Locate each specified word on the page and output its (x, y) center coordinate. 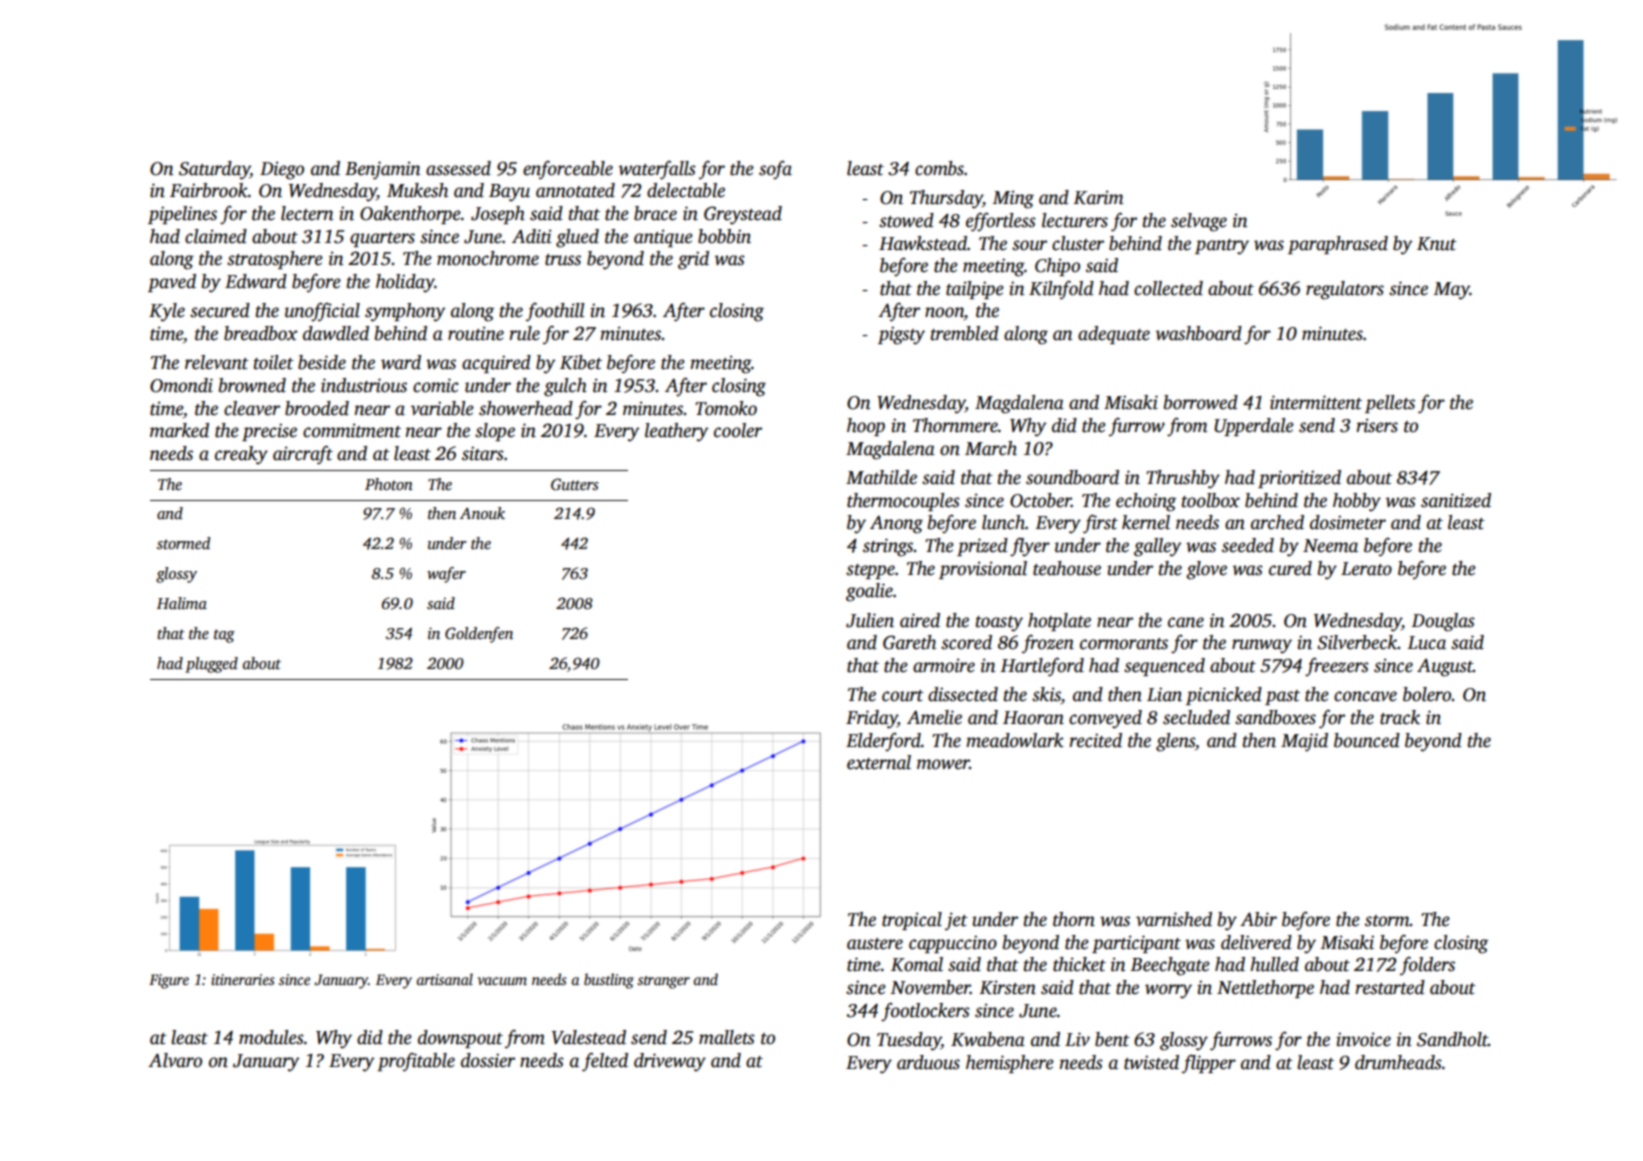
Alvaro (175, 1060)
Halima (182, 603)
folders (1427, 966)
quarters (382, 239)
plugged (211, 665)
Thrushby (1183, 479)
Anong (896, 525)
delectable (686, 190)
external (879, 762)
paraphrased (1338, 245)
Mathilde (881, 477)
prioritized (1299, 479)
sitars (483, 453)
